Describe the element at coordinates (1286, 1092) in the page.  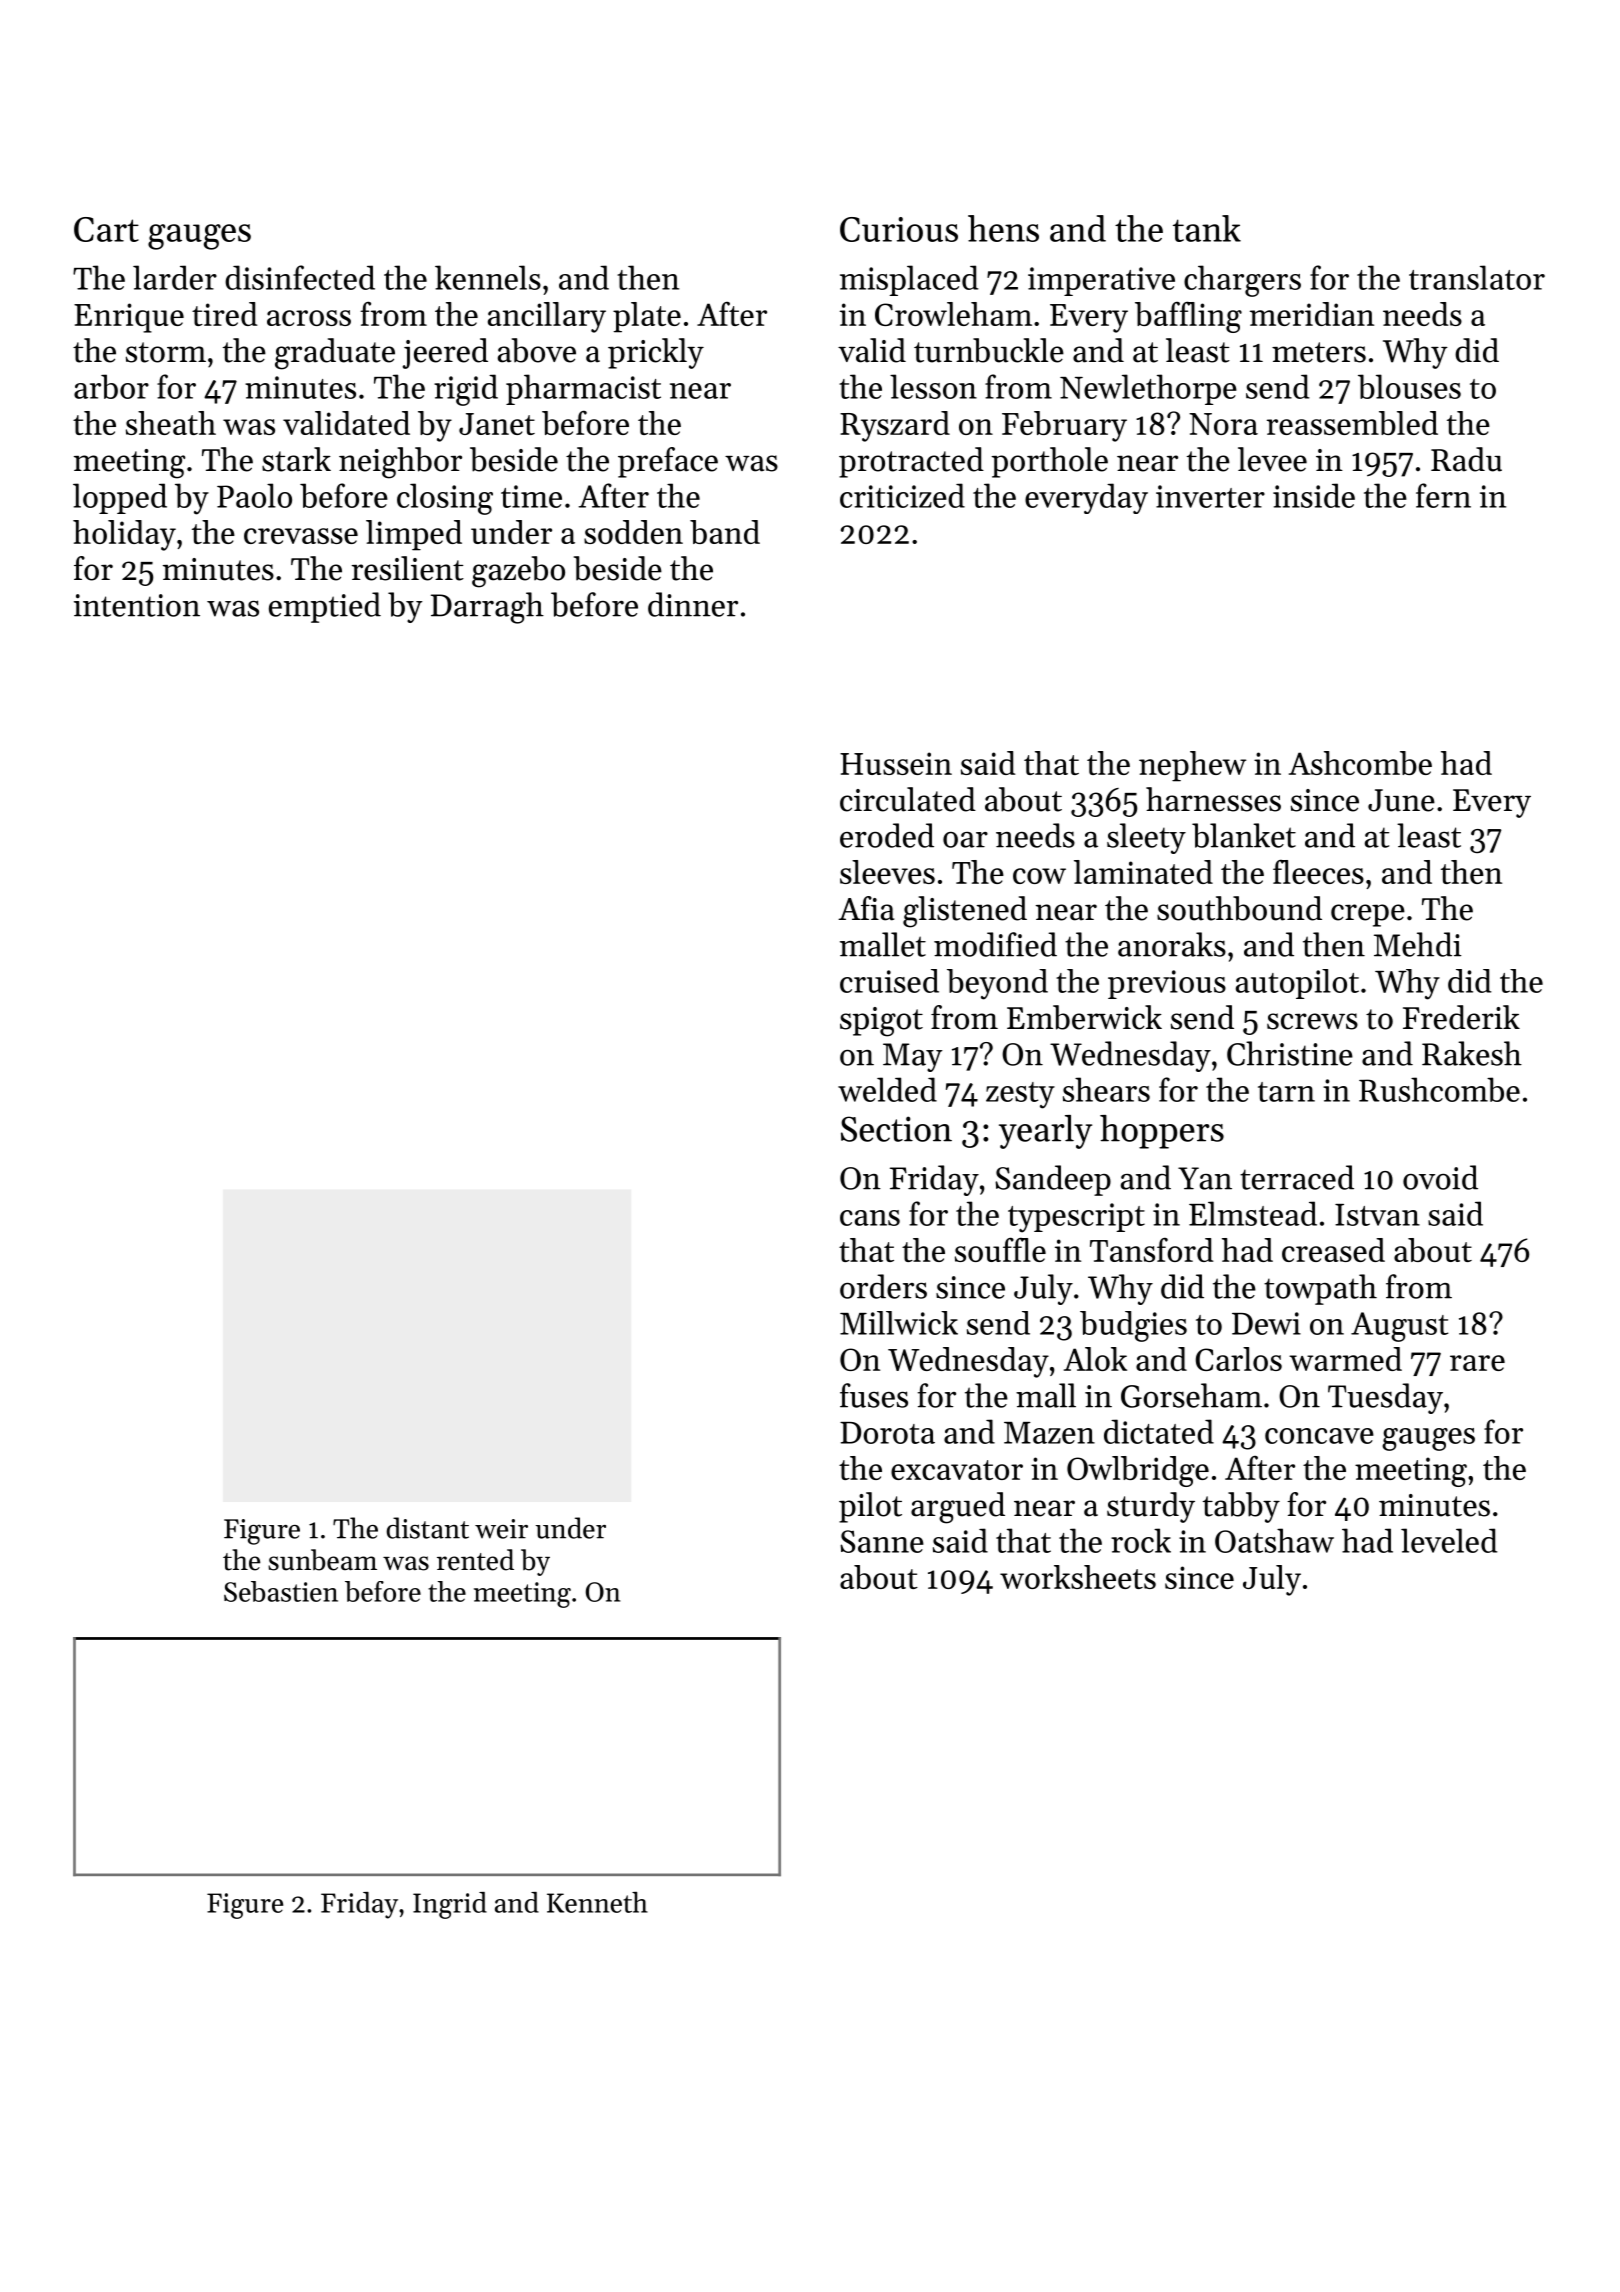
I see `tarn` at that location.
